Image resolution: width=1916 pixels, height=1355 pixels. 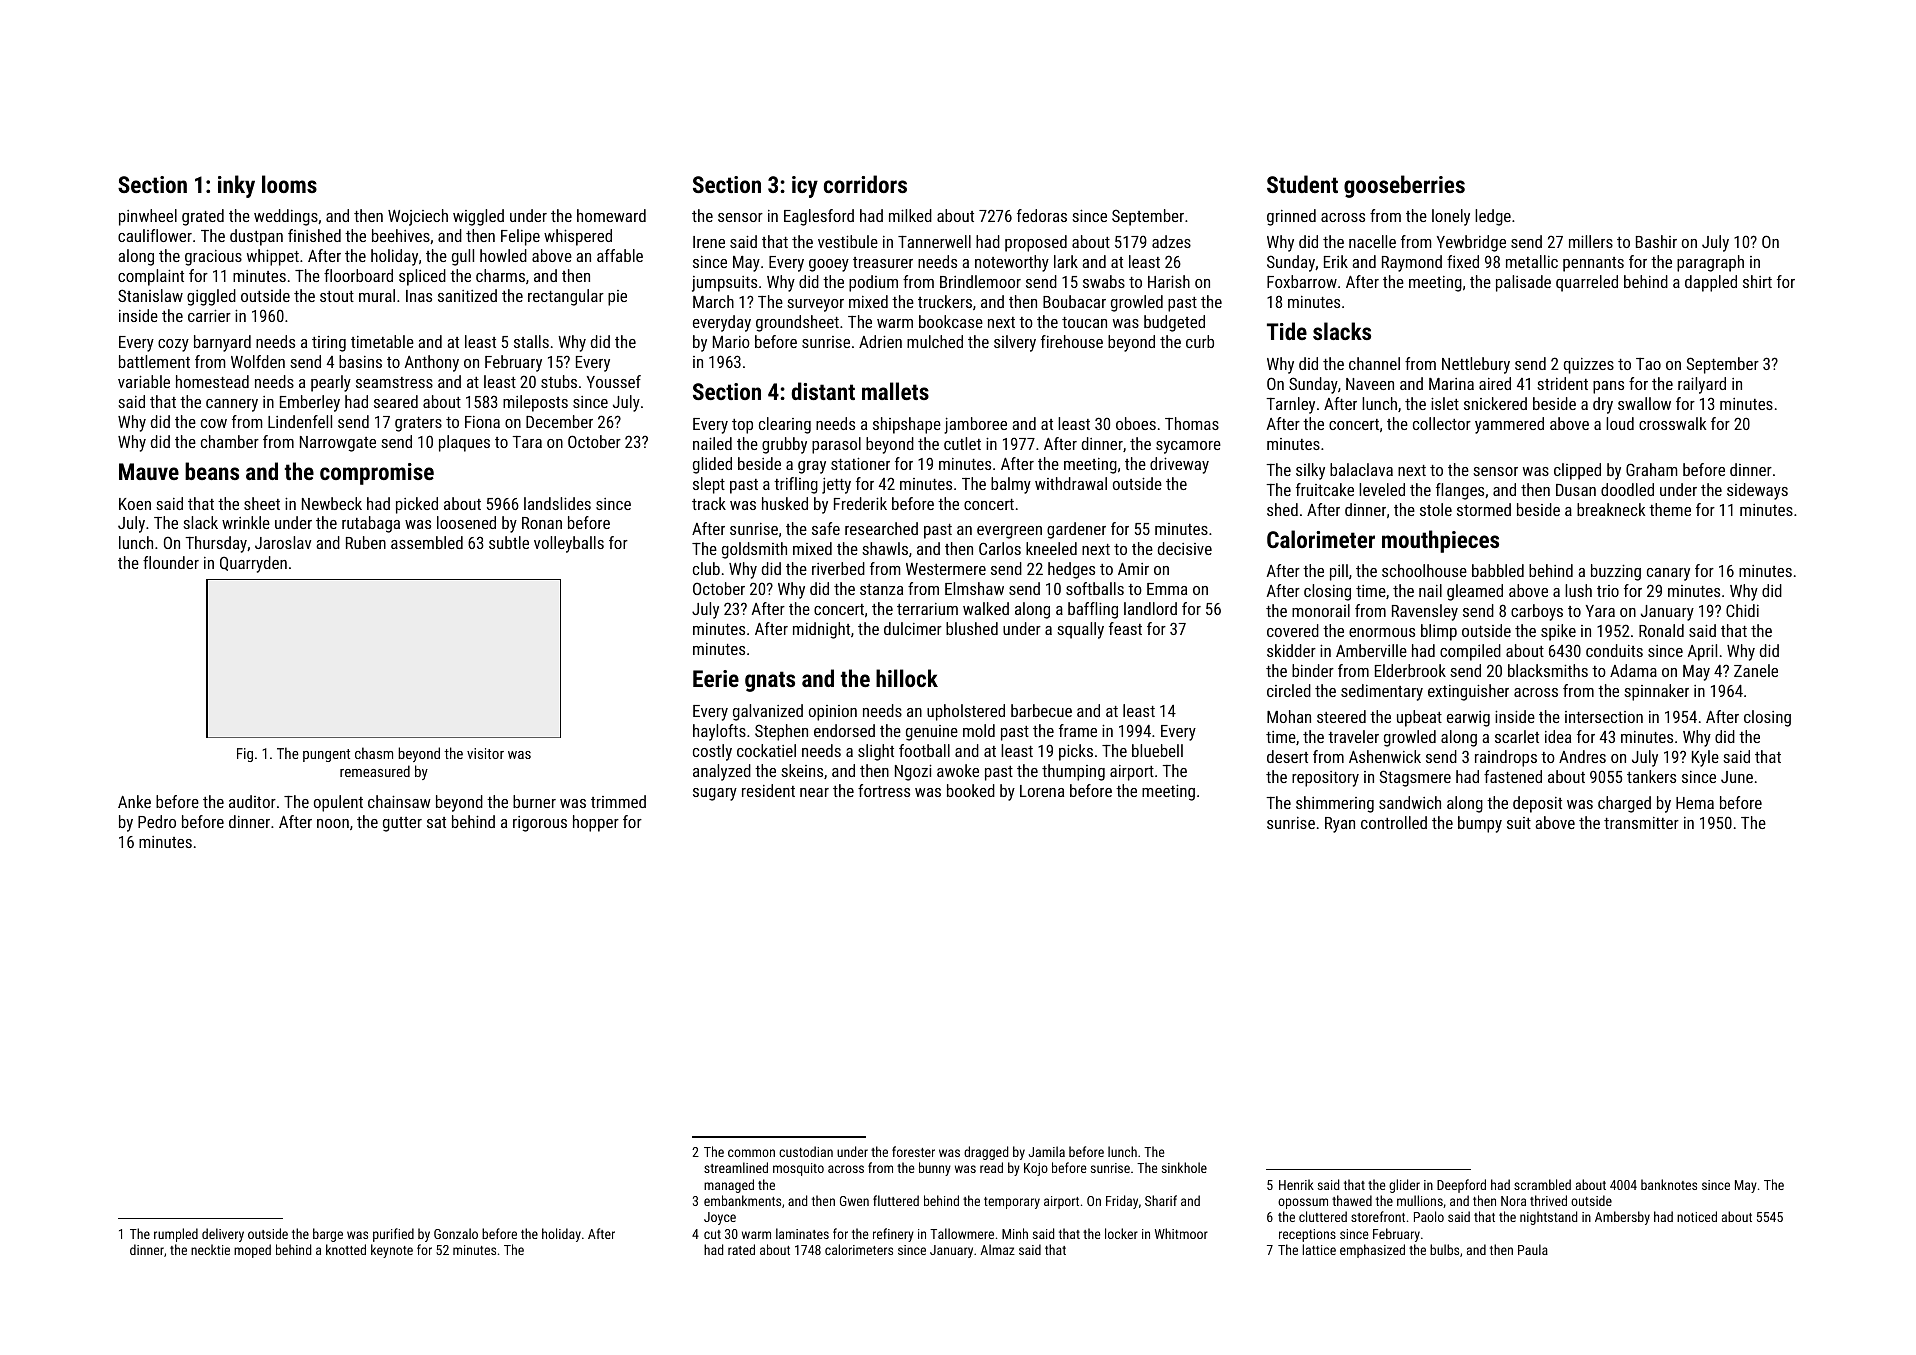 I want to click on thumping, so click(x=1073, y=772).
